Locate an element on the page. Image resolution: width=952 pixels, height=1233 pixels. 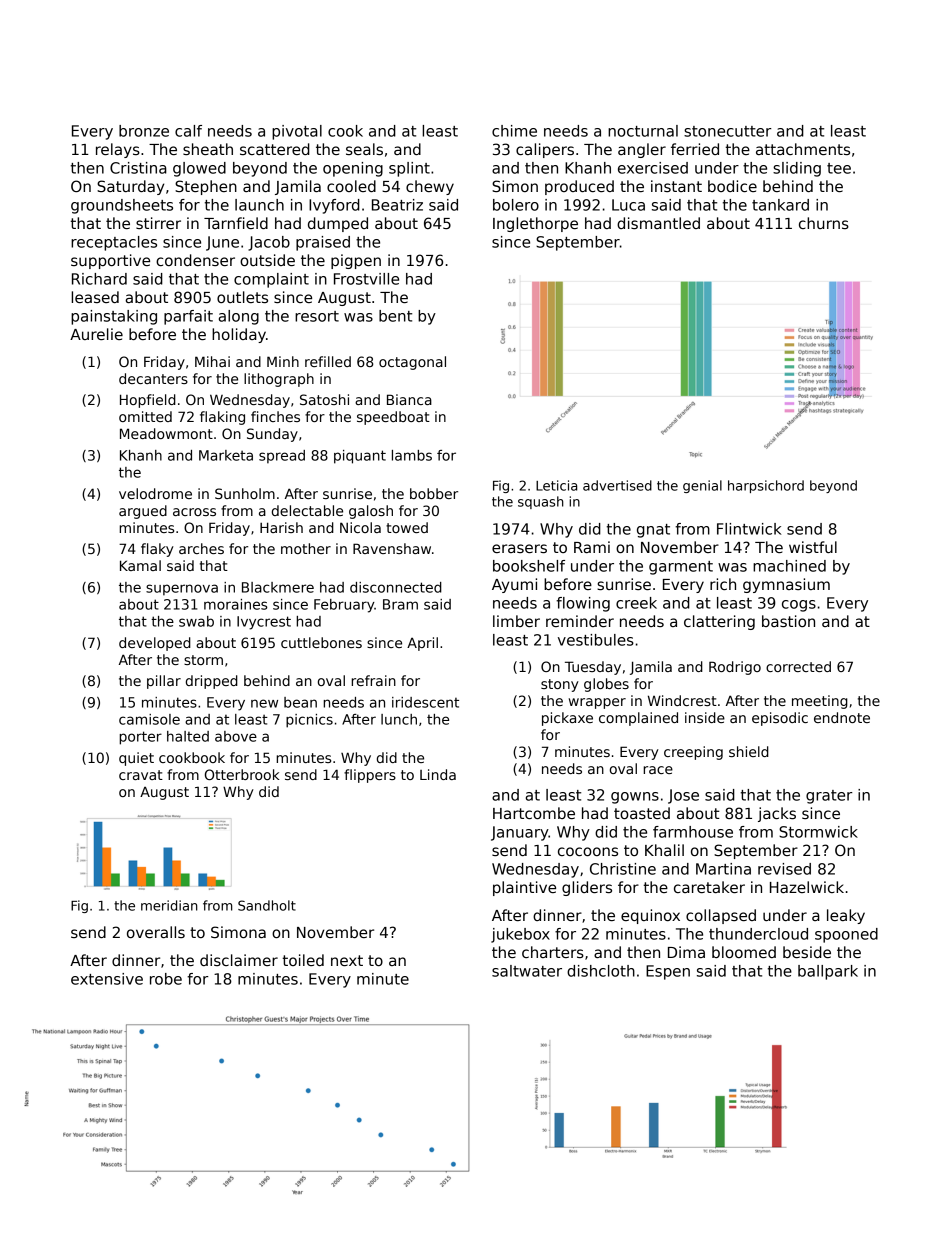
holiday is located at coordinates (239, 335).
